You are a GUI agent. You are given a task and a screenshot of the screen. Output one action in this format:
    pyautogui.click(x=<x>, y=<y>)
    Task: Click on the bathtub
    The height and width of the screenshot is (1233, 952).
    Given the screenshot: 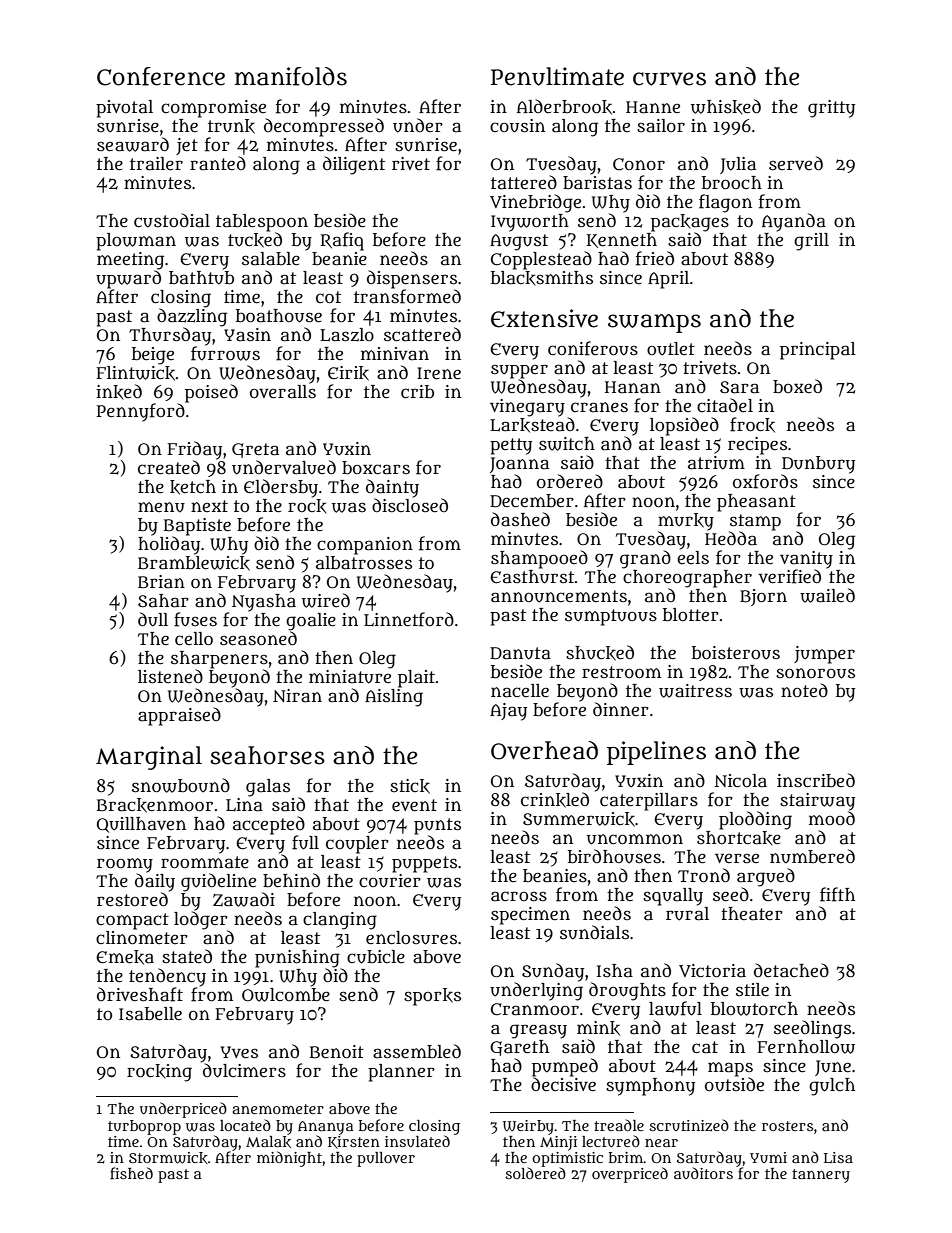 What is the action you would take?
    pyautogui.click(x=201, y=278)
